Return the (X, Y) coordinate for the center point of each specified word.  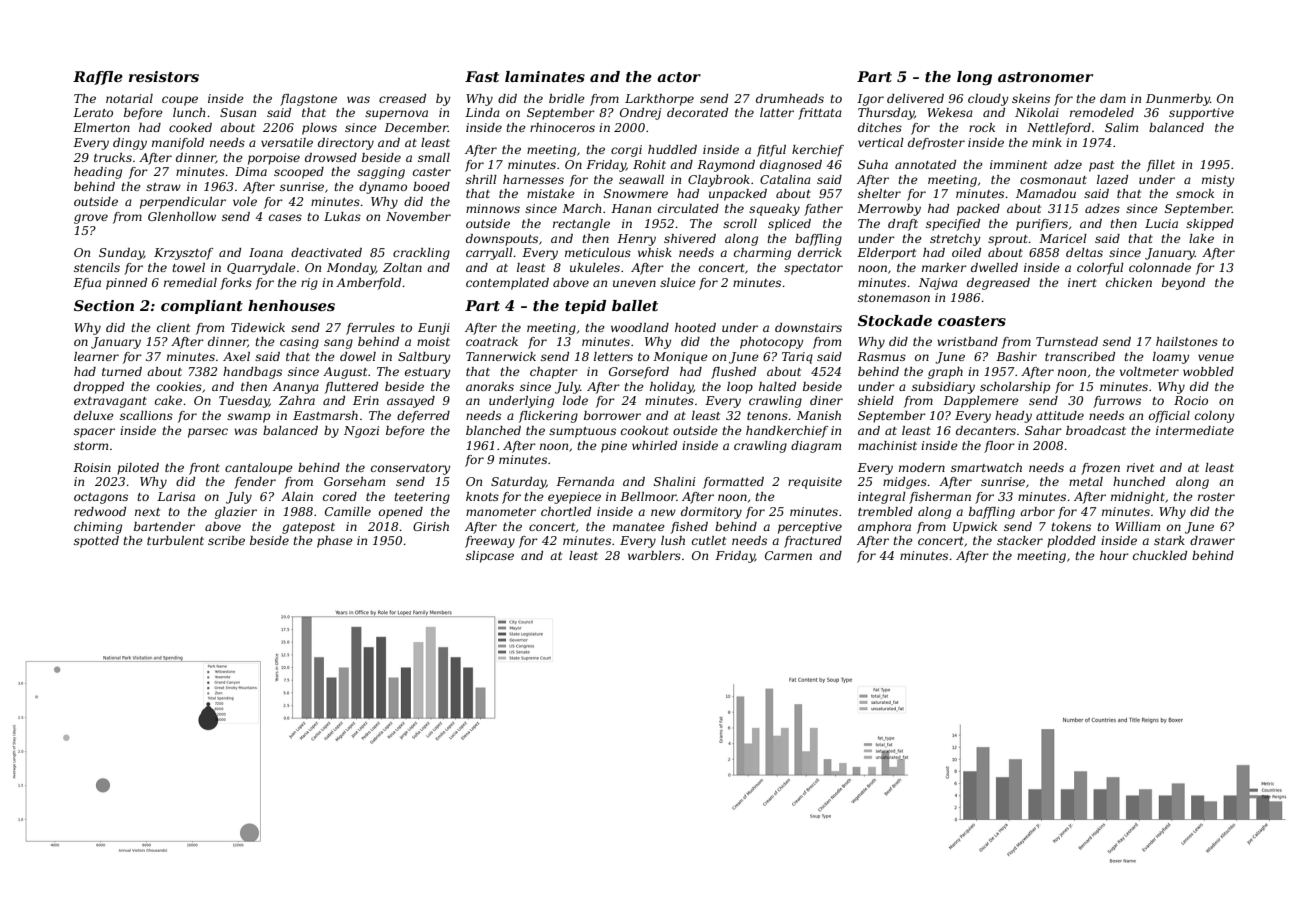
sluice (678, 282)
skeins (1031, 98)
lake (1201, 238)
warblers (654, 555)
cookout (645, 430)
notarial (129, 98)
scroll (740, 223)
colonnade (1160, 267)
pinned (126, 284)
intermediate (1195, 430)
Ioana (266, 252)
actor (679, 77)
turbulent (175, 540)
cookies (179, 386)
